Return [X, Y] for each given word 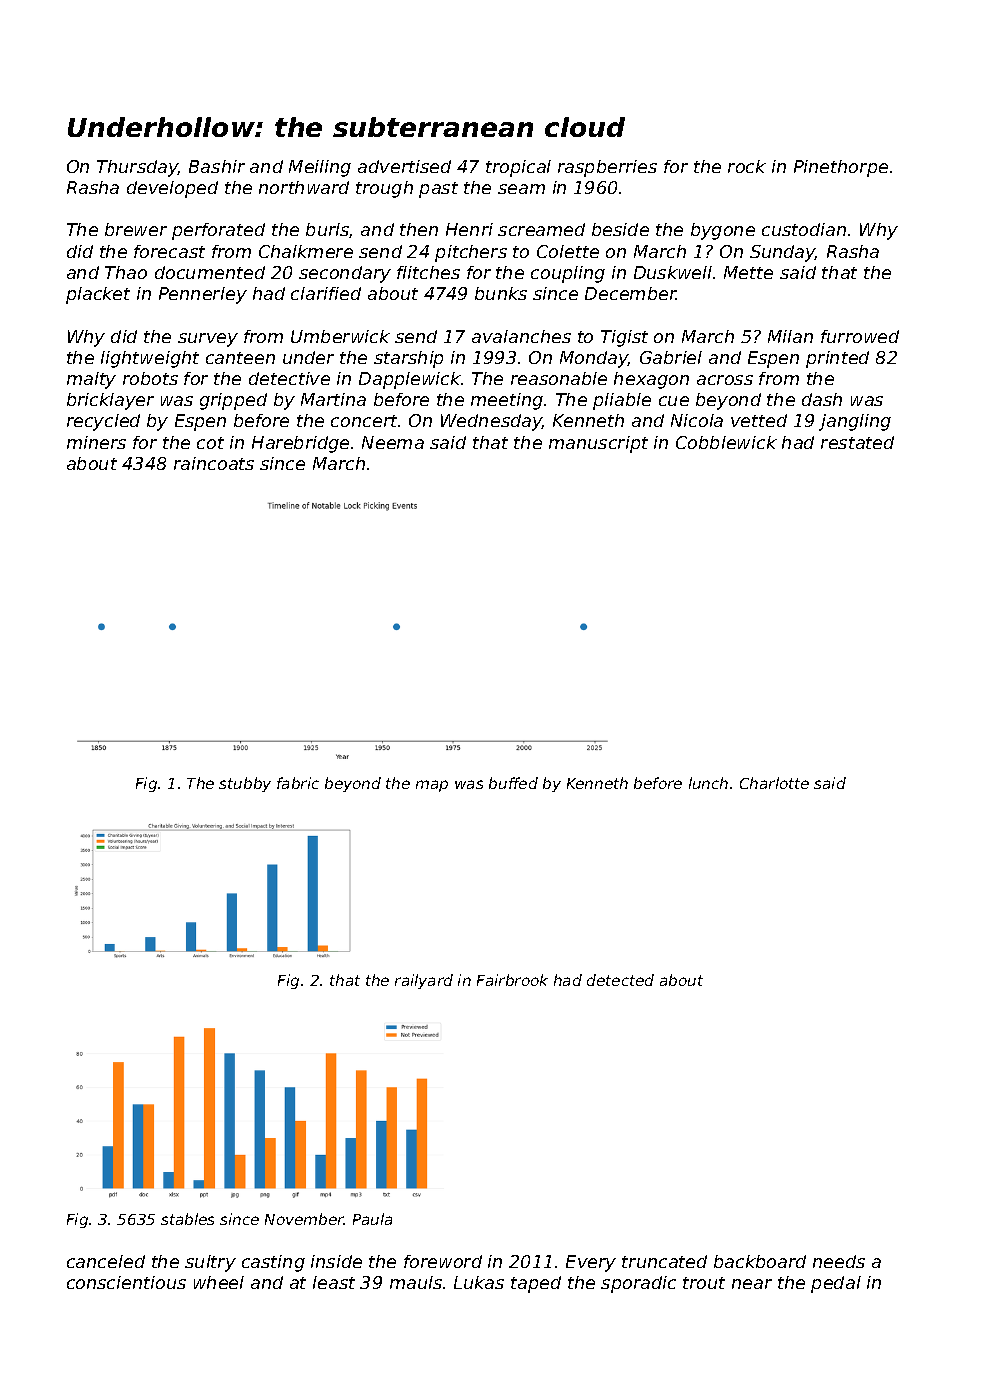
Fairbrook [512, 980]
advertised [404, 166]
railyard [424, 981]
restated [857, 442]
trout [704, 1283]
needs [839, 1261]
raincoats [214, 463]
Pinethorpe [841, 168]
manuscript [598, 444]
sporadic [638, 1284]
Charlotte [774, 783]
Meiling [320, 168]
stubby [245, 784]
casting [273, 1263]
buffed [513, 783]
